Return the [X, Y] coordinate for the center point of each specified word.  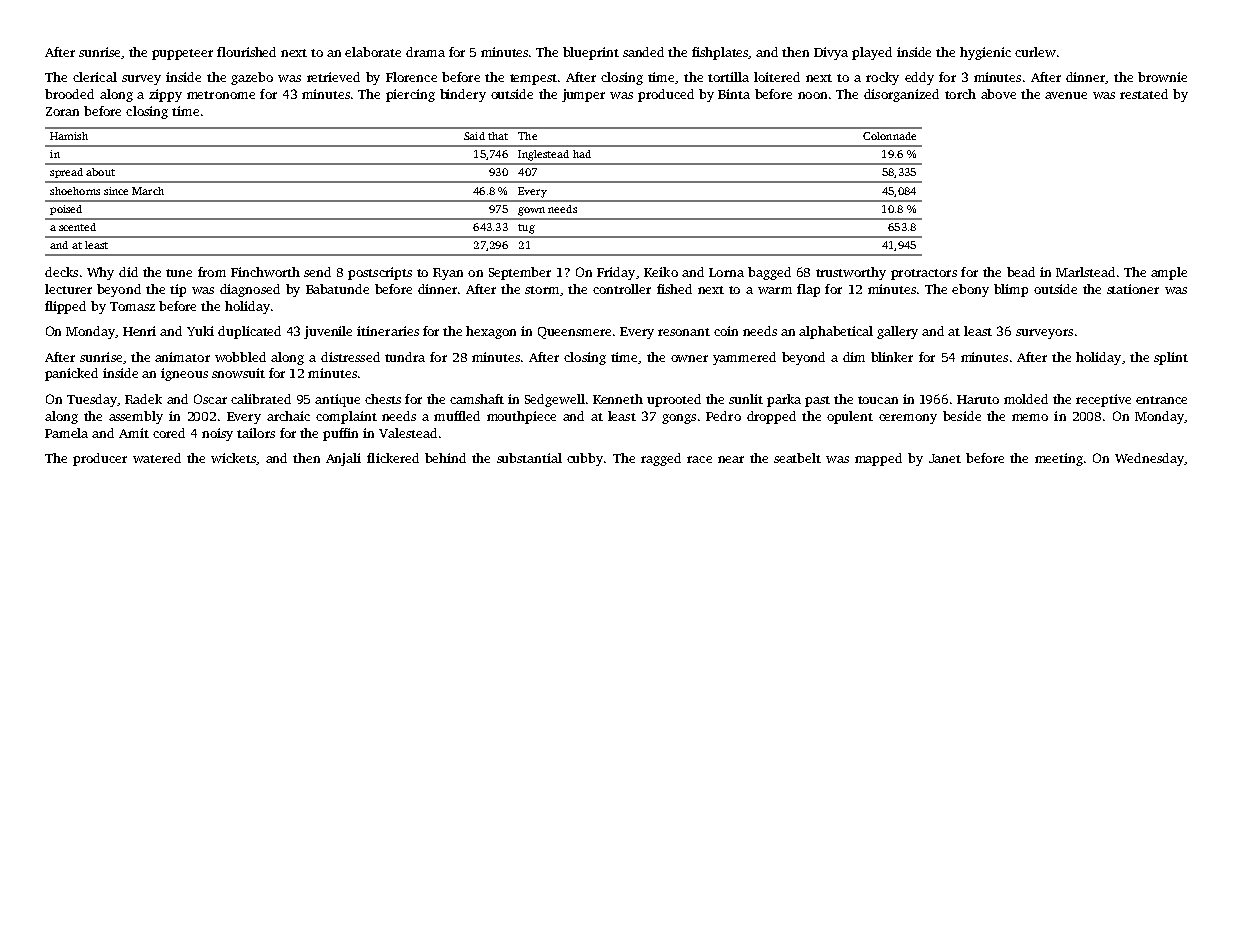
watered [157, 458]
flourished [246, 52]
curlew [1035, 52]
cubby [585, 459]
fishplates [720, 53]
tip [178, 290]
